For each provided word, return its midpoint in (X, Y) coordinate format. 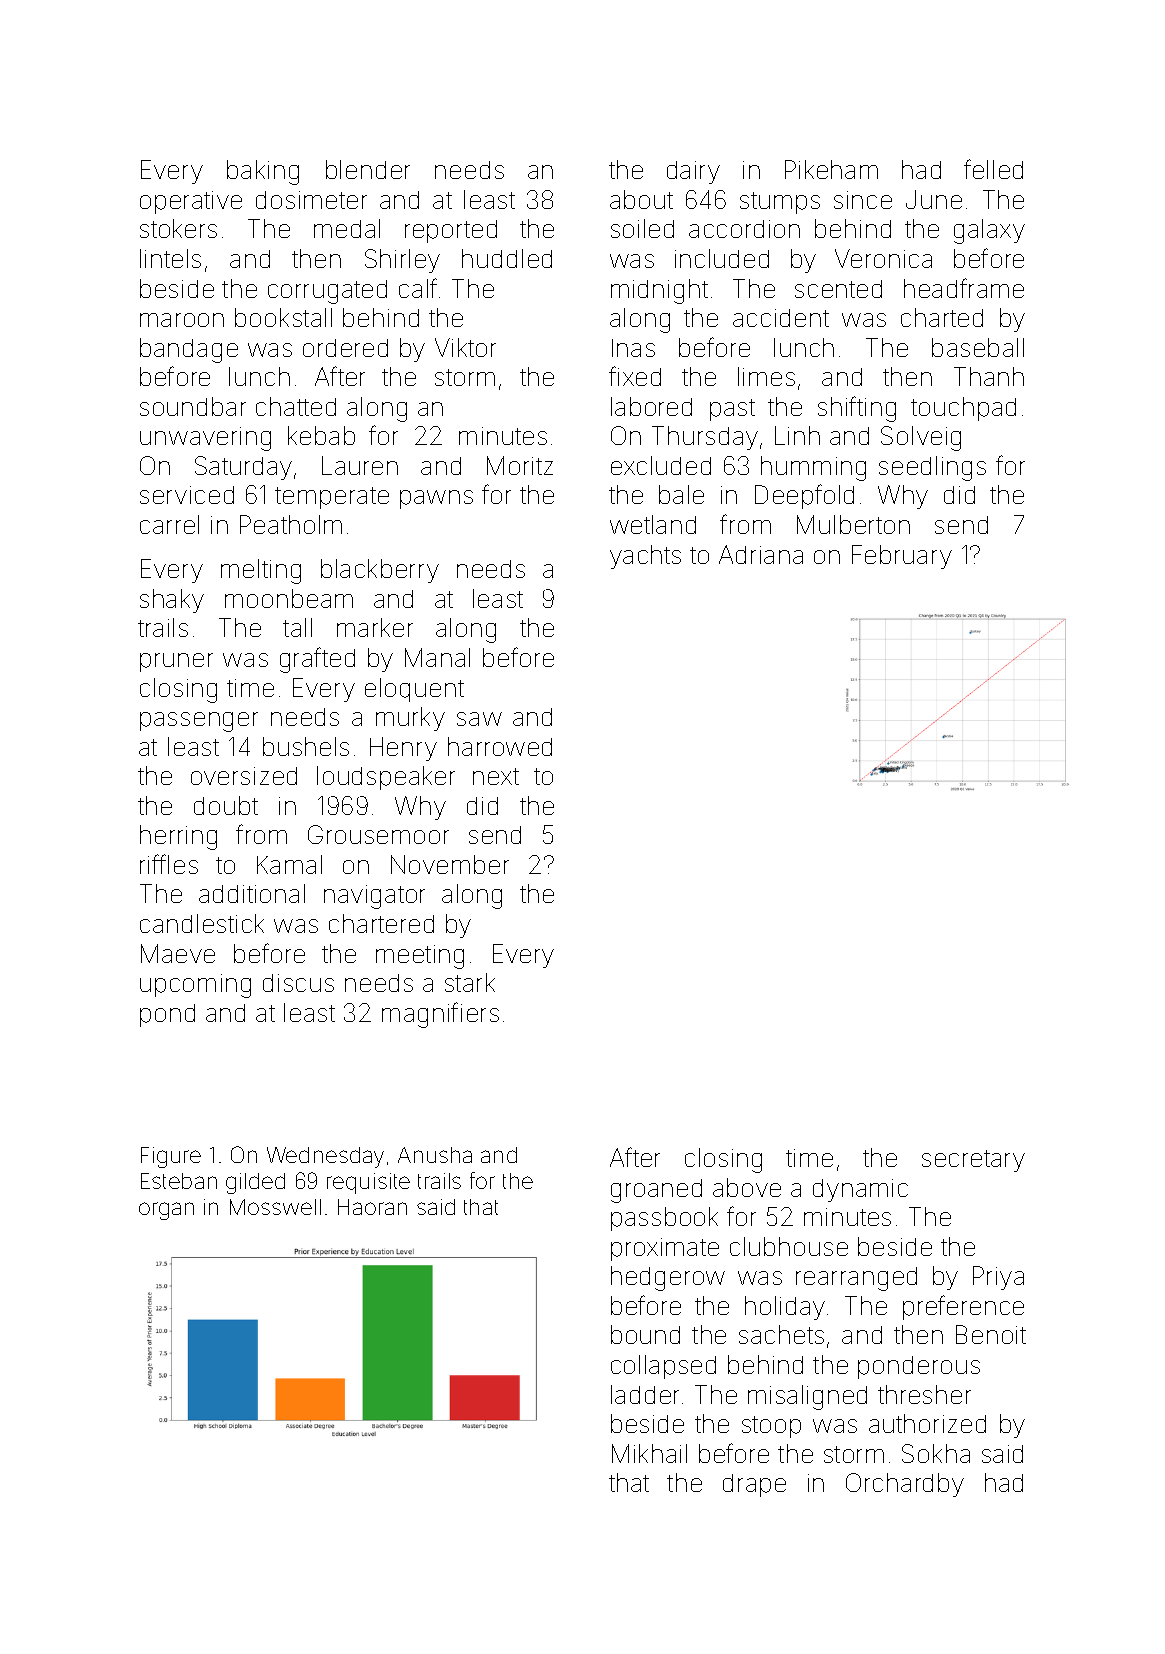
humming (813, 468)
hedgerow (668, 1278)
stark (470, 982)
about (641, 199)
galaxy (989, 231)
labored (651, 406)
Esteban (179, 1181)
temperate (332, 498)
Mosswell (275, 1207)
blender (368, 169)
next (496, 776)
